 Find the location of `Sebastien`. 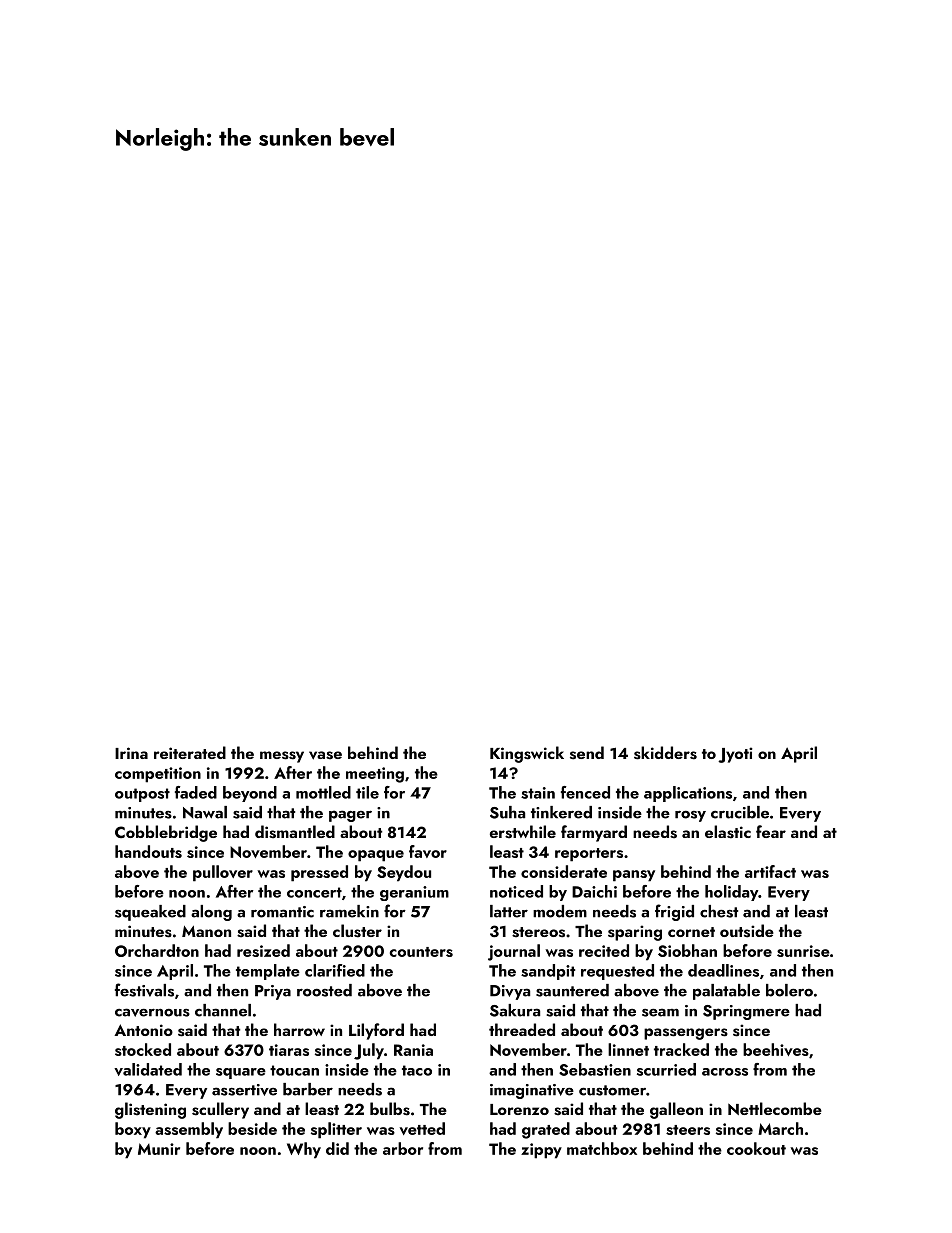

Sebastien is located at coordinates (595, 1069).
